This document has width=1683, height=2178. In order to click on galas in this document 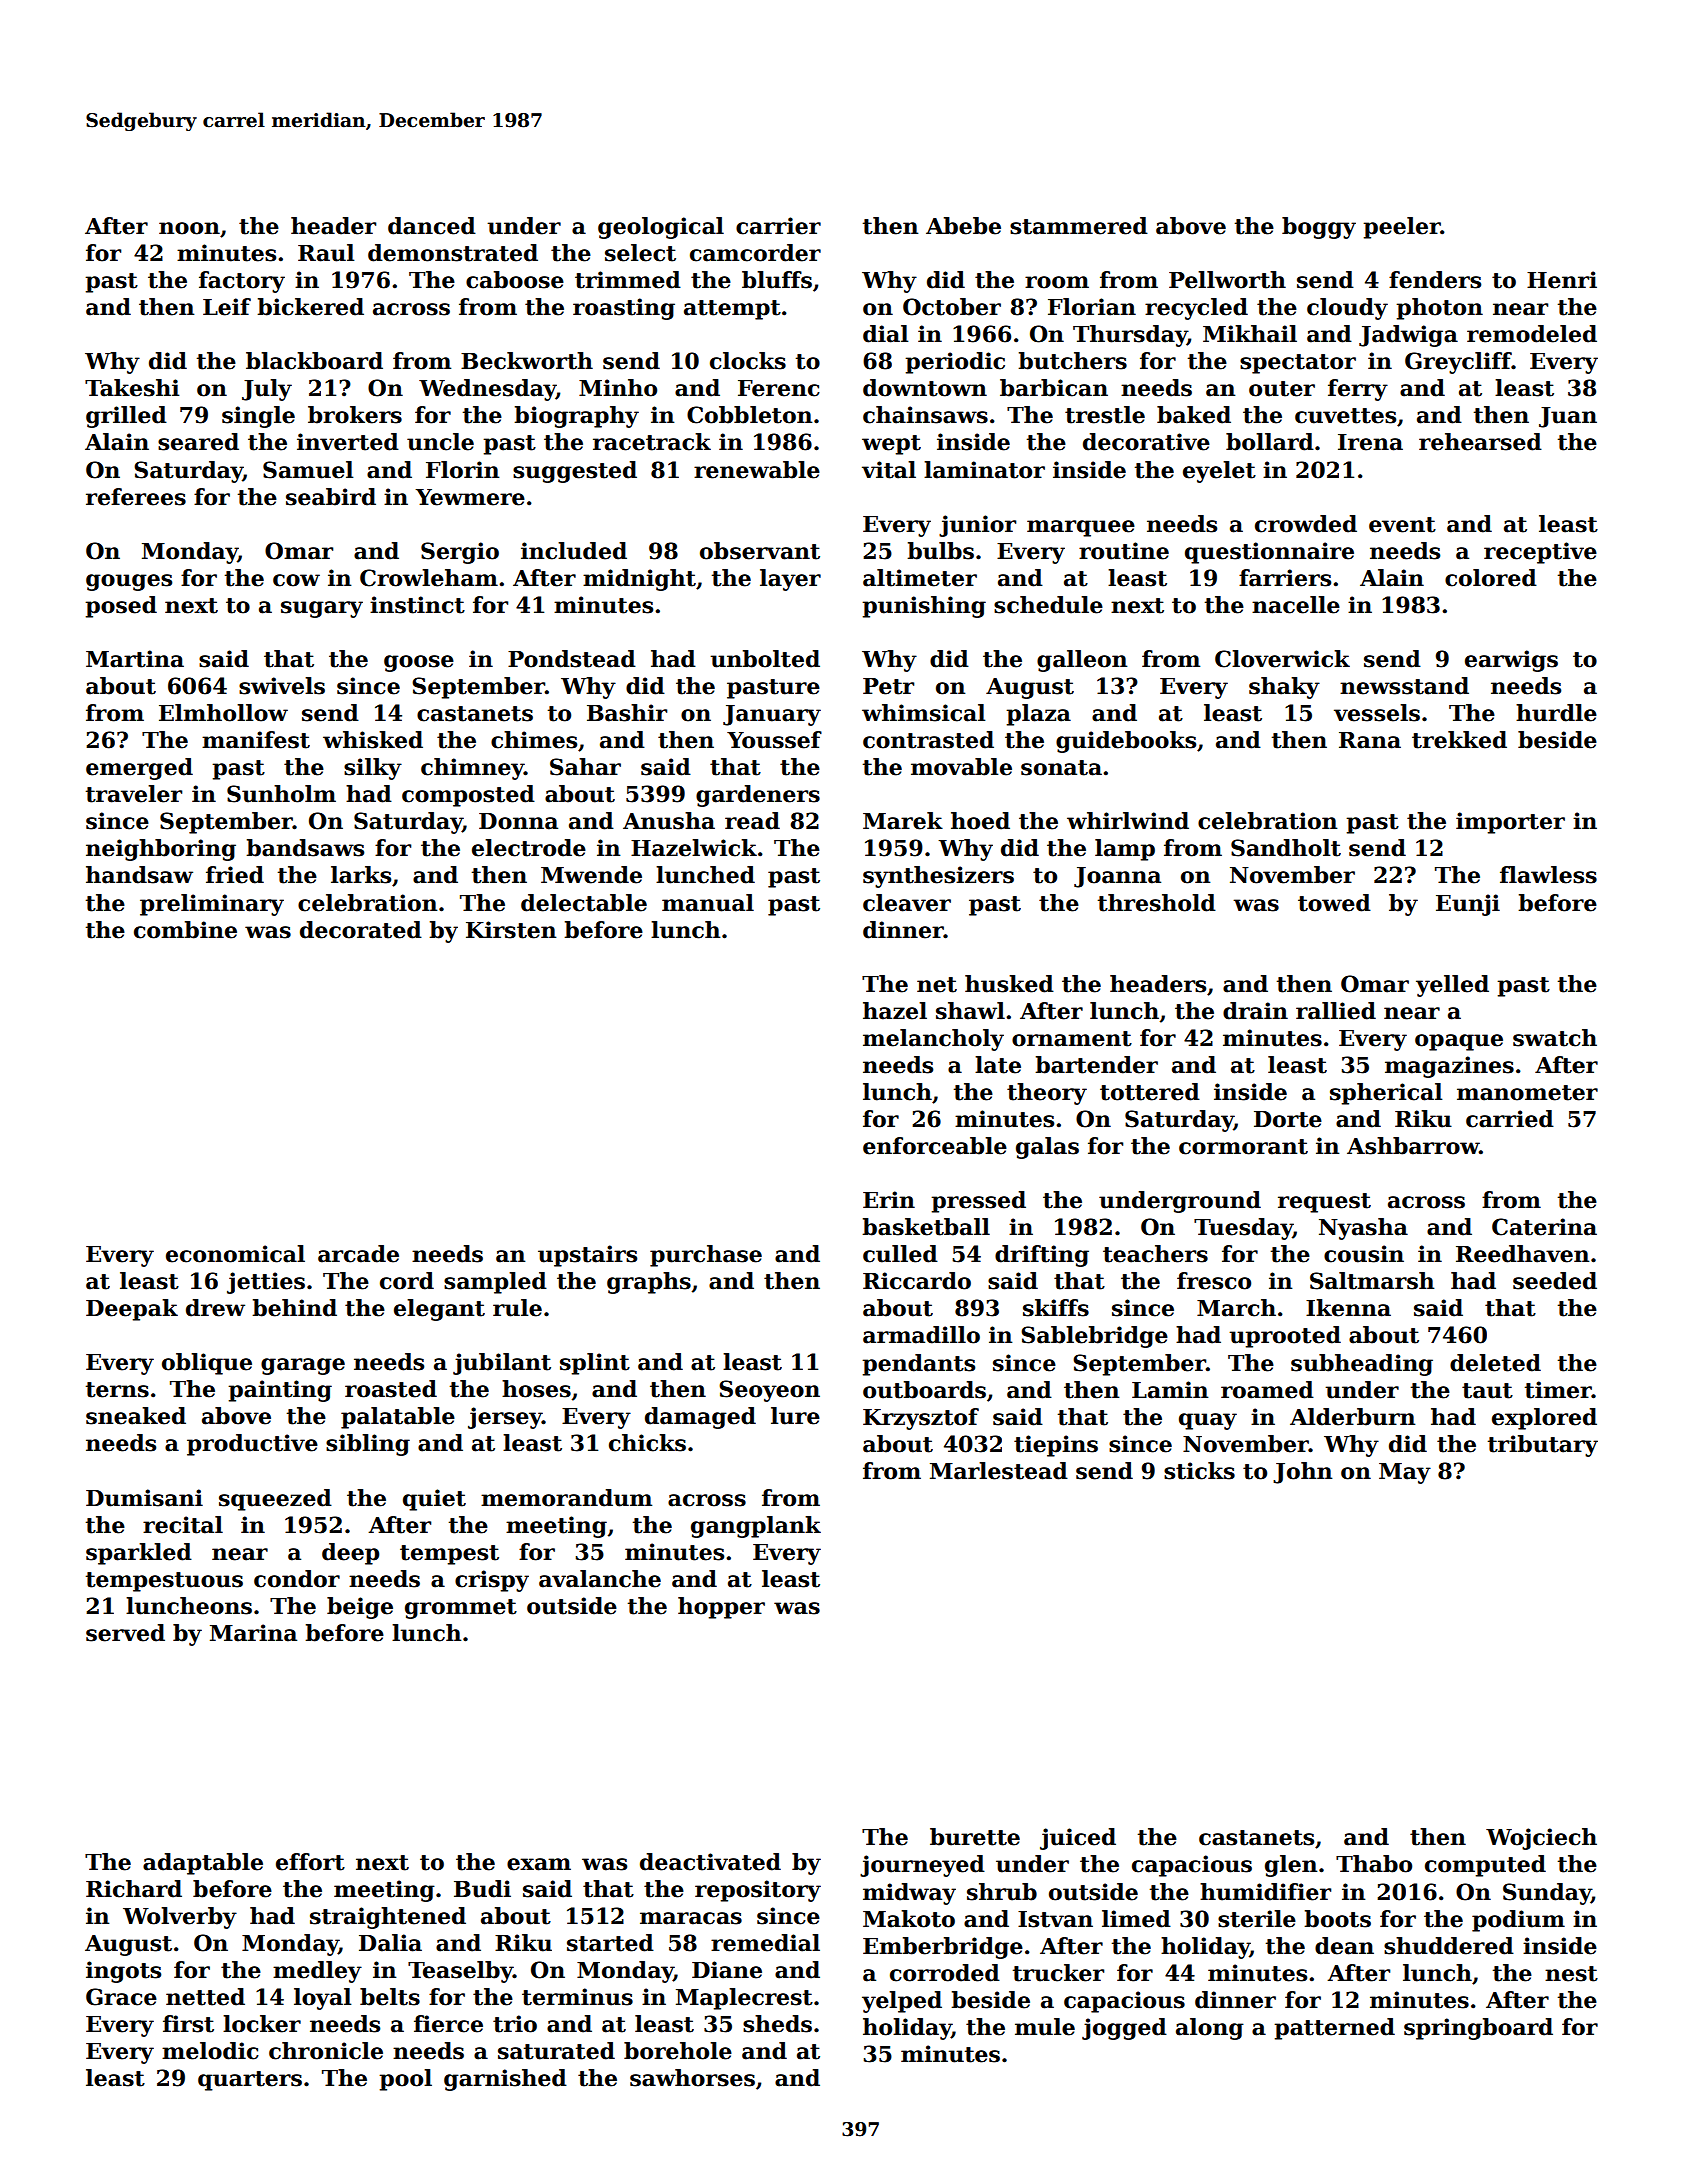, I will do `click(1047, 1148)`.
